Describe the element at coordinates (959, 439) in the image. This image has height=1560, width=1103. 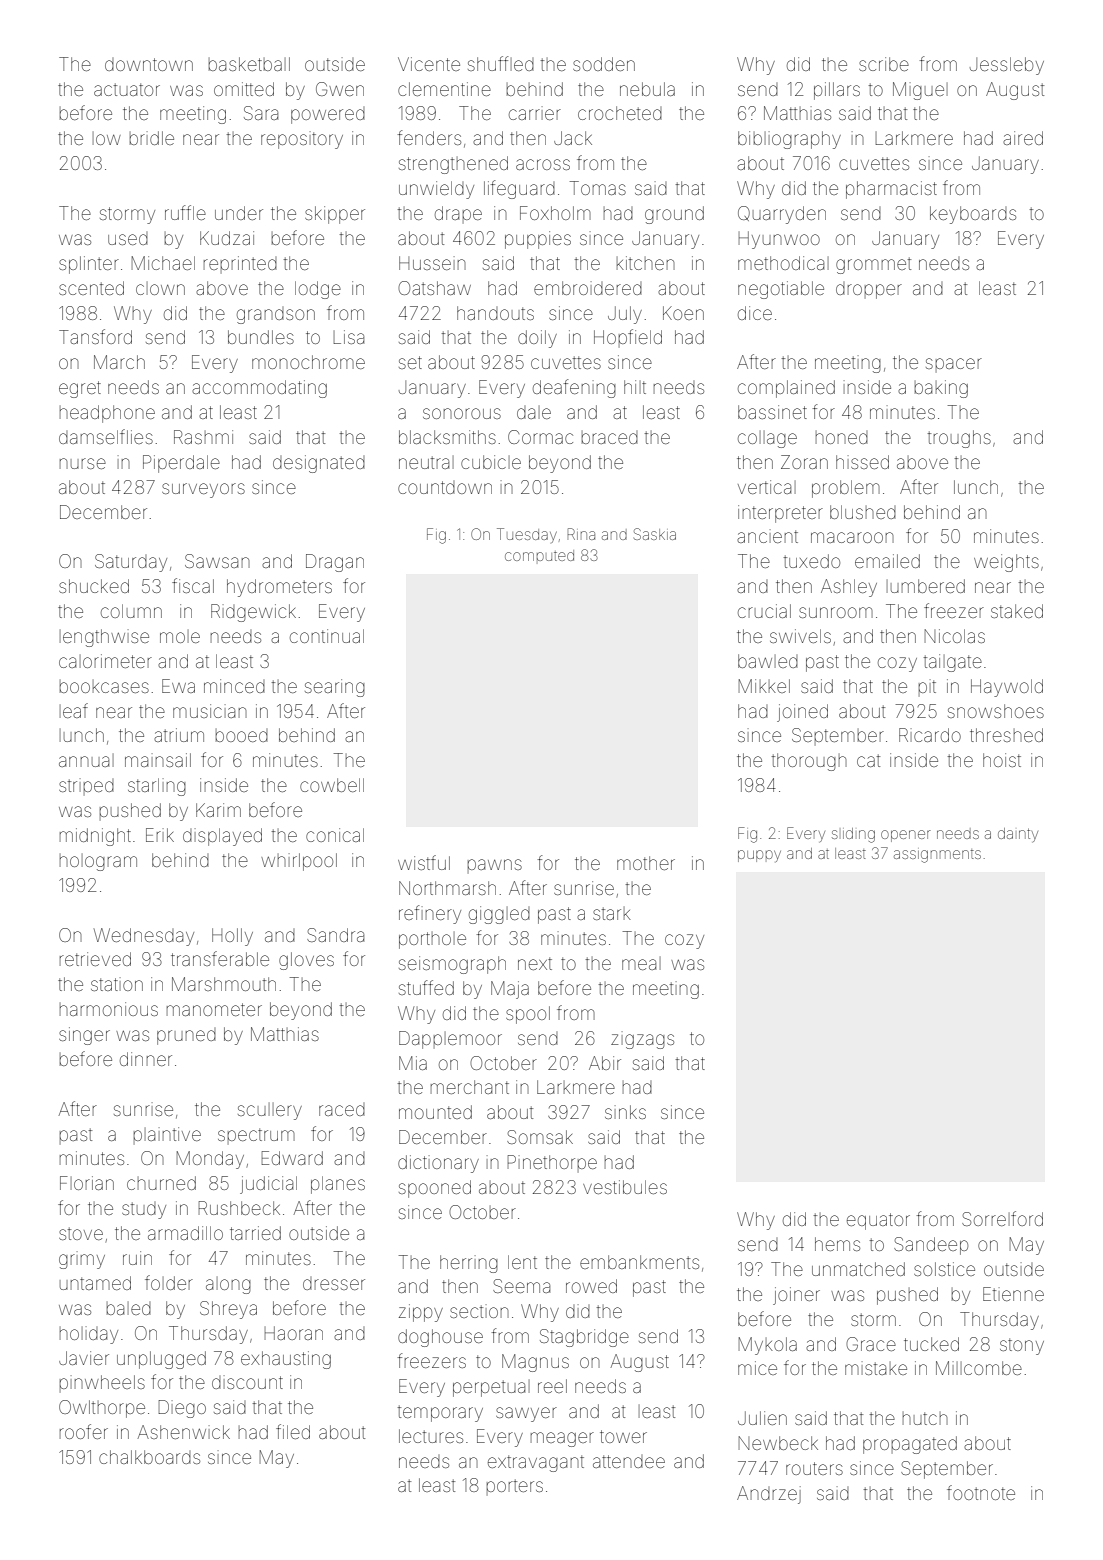
I see `troughs` at that location.
